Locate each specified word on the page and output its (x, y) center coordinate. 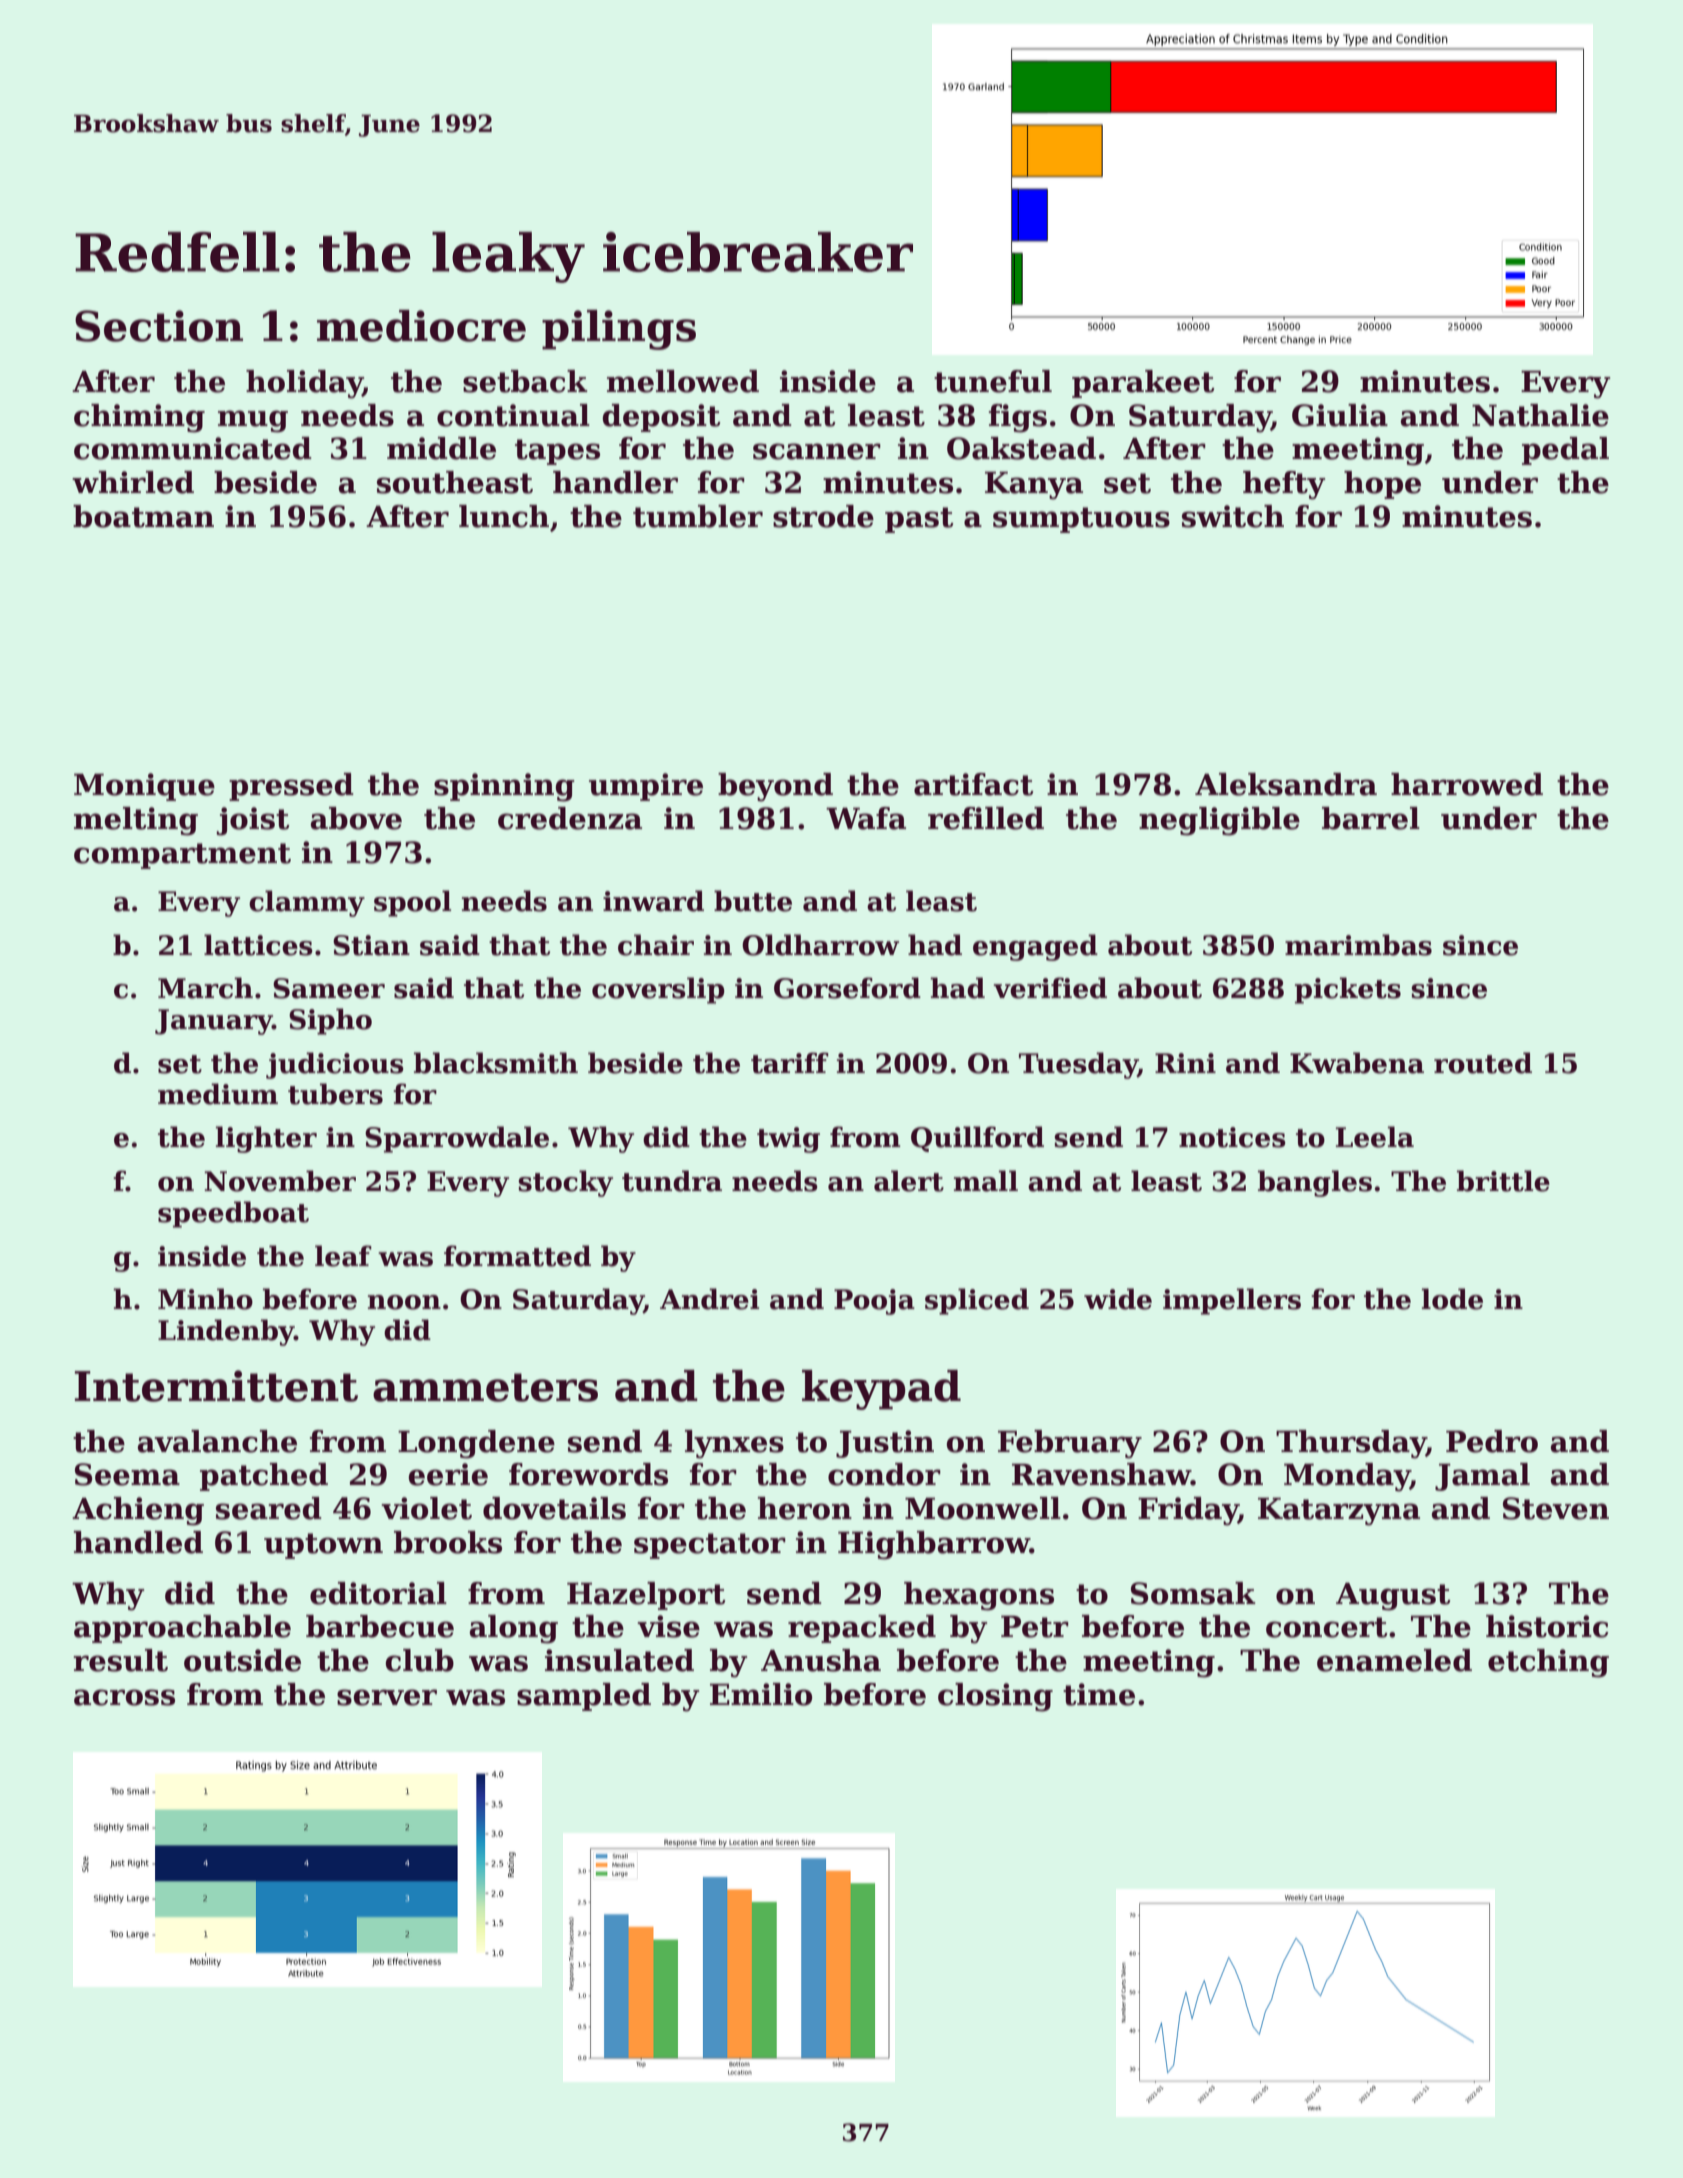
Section (159, 326)
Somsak (1193, 1593)
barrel (1371, 818)
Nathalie (1540, 415)
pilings (619, 330)
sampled (584, 1697)
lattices (258, 945)
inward (653, 901)
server (387, 1697)
